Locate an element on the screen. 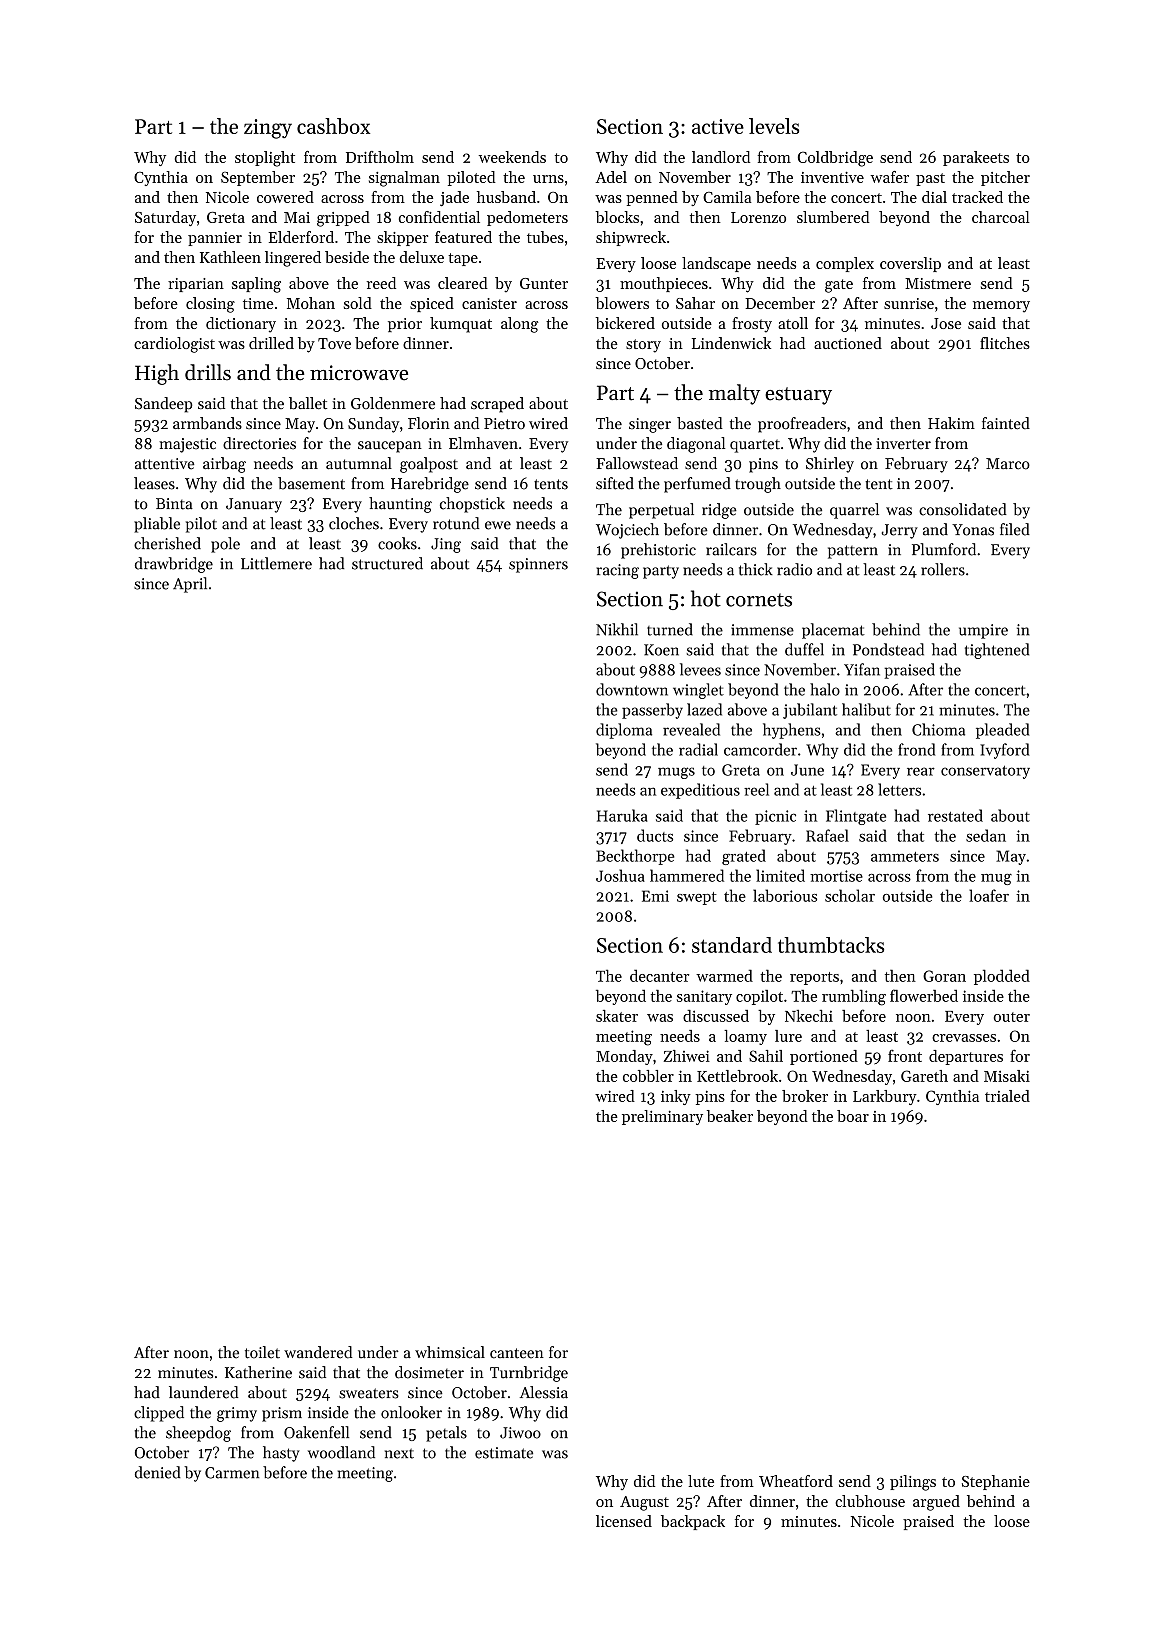 The height and width of the screenshot is (1646, 1164). umpire is located at coordinates (983, 631).
